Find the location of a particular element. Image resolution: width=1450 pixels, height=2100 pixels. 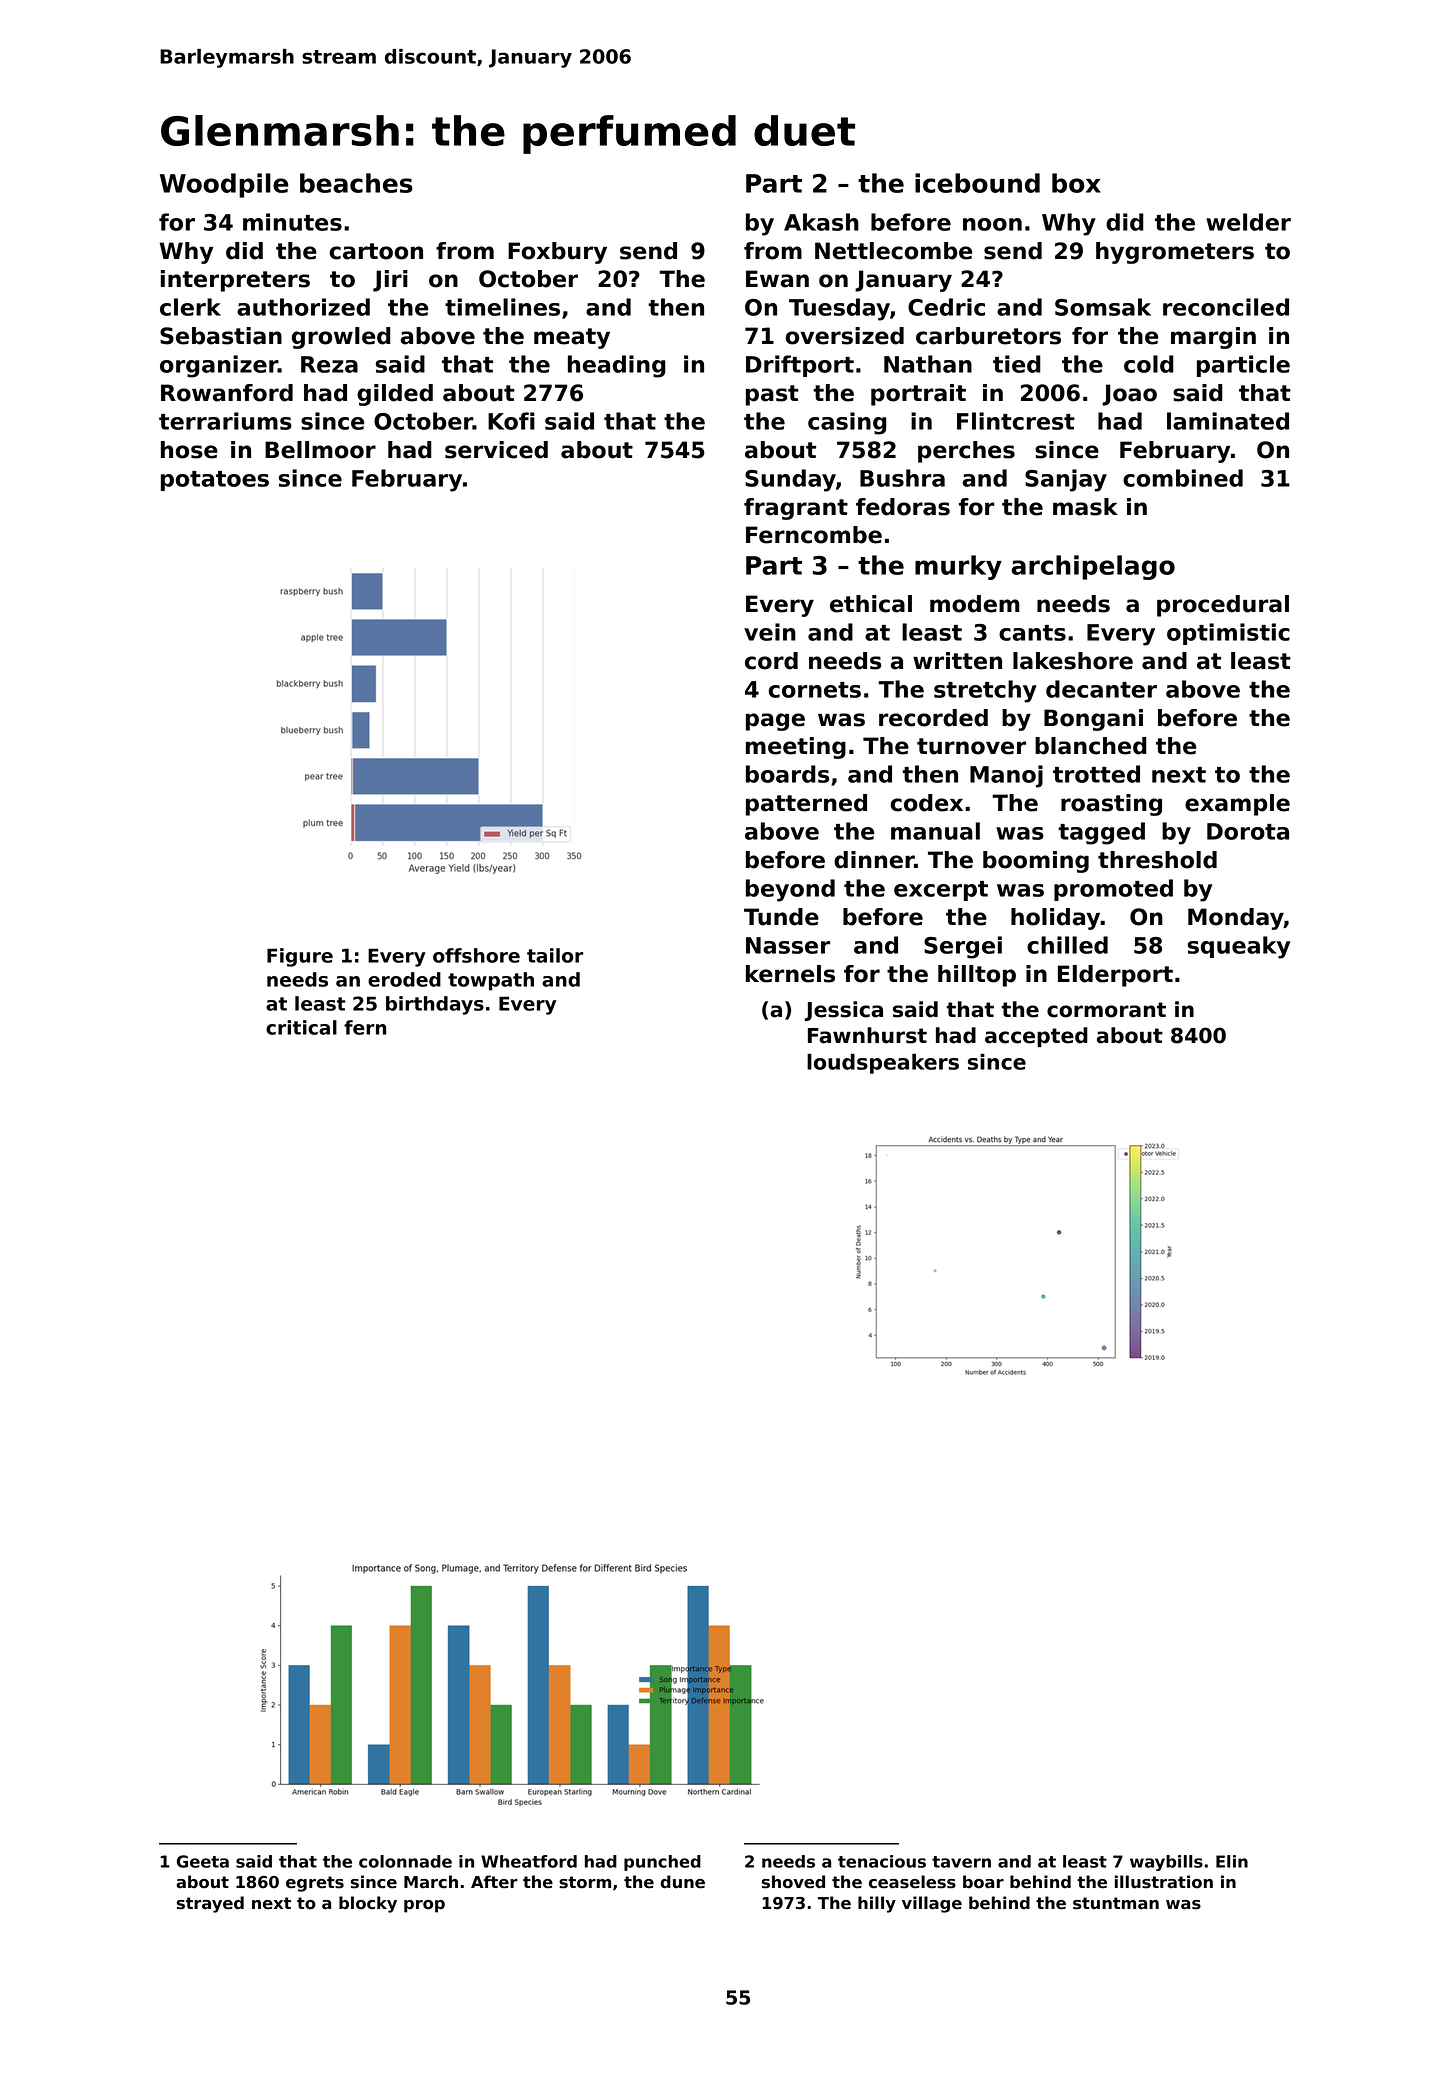

Foxbury is located at coordinates (557, 253).
